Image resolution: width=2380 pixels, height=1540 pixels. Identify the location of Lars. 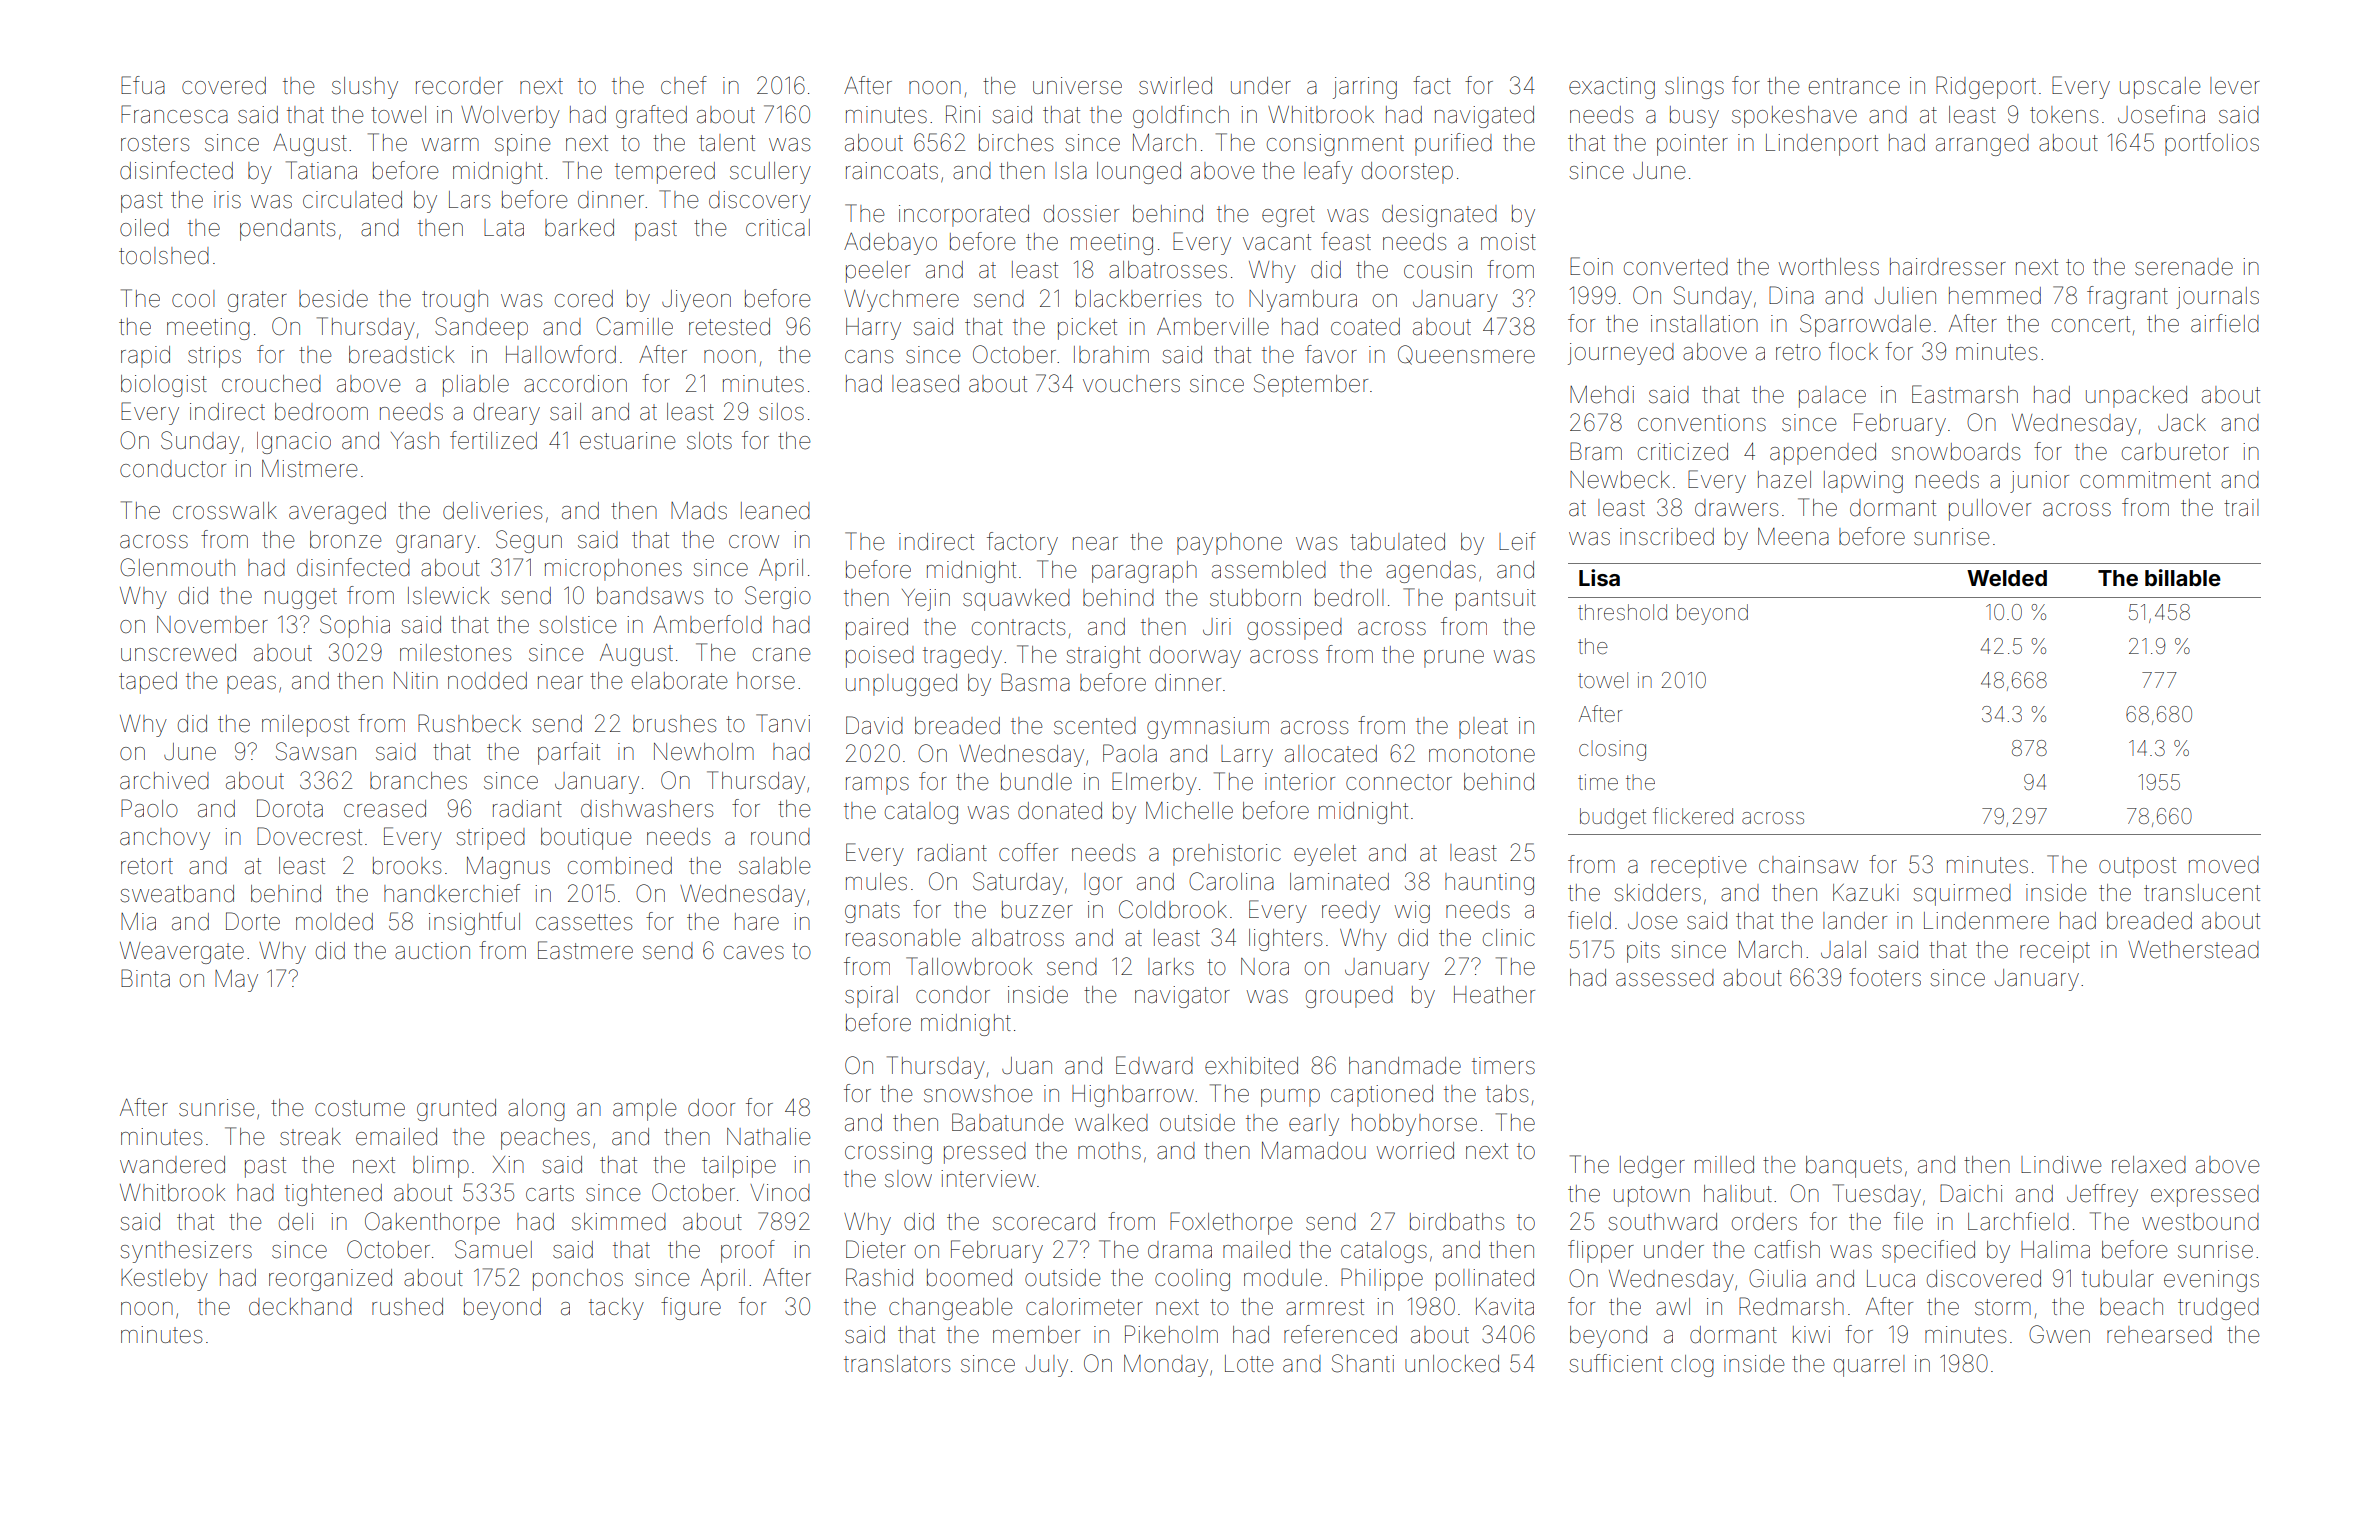
(469, 200).
